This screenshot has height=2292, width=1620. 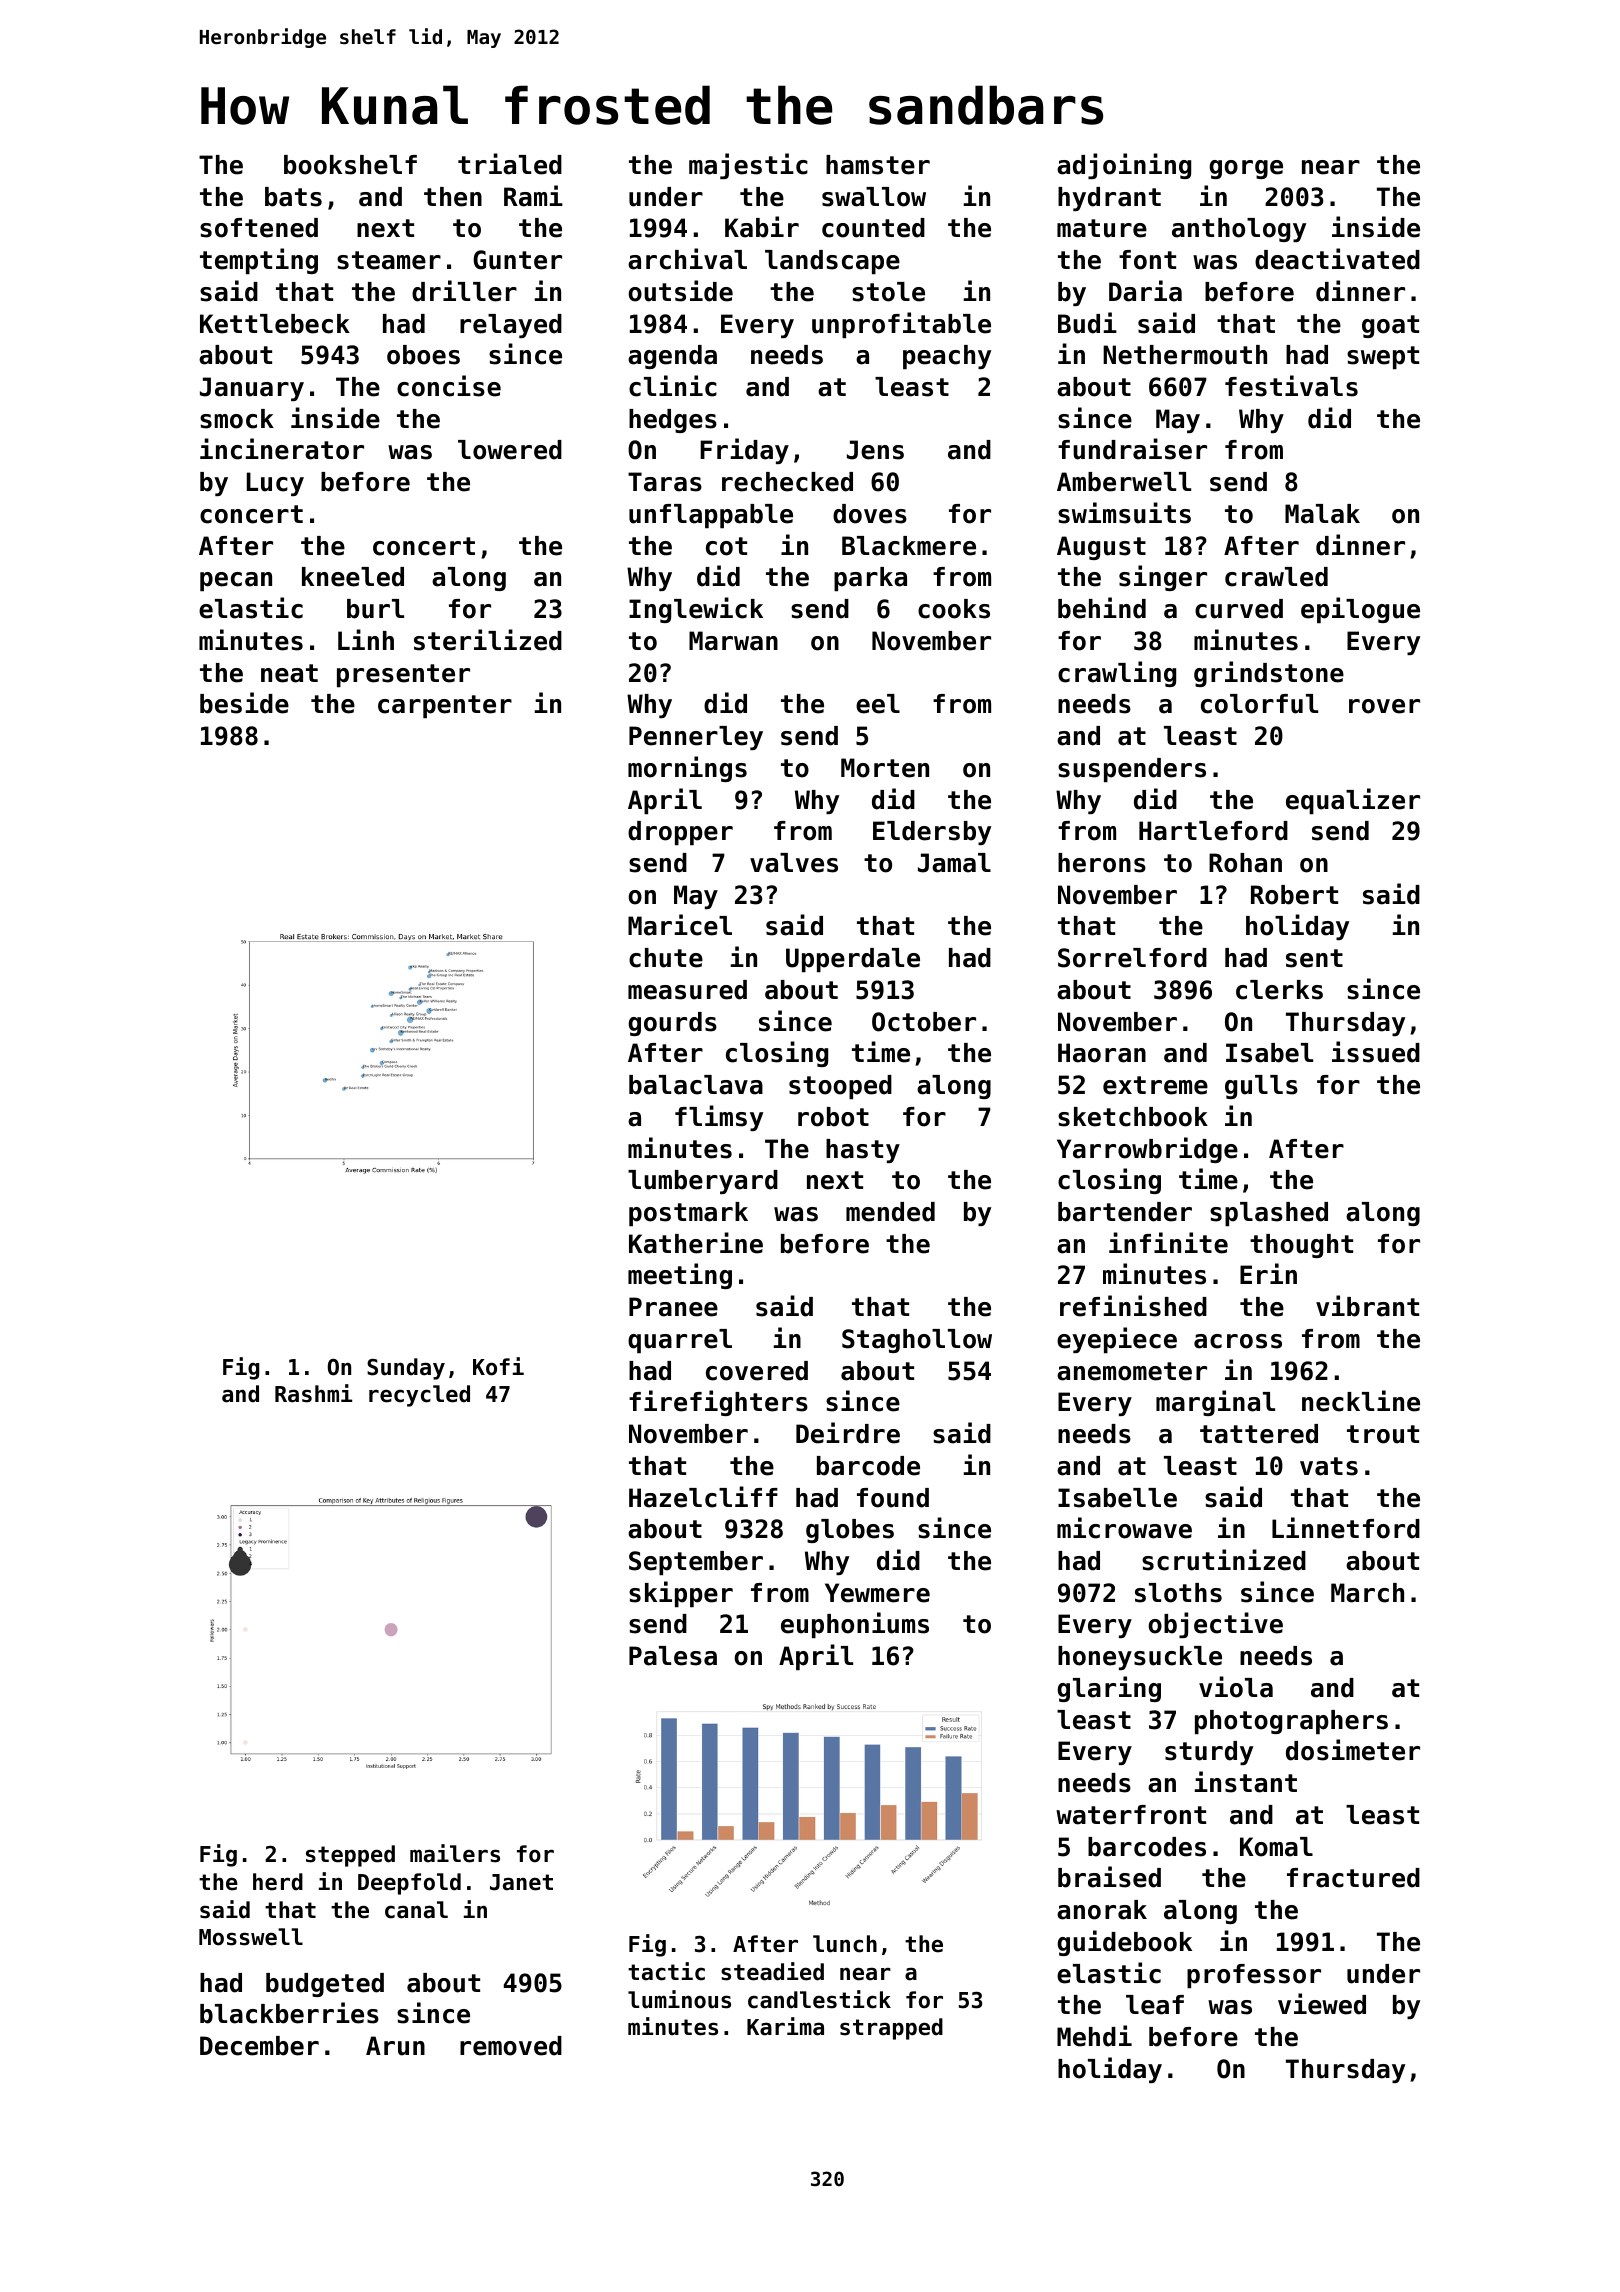 I want to click on removed, so click(x=511, y=2046).
